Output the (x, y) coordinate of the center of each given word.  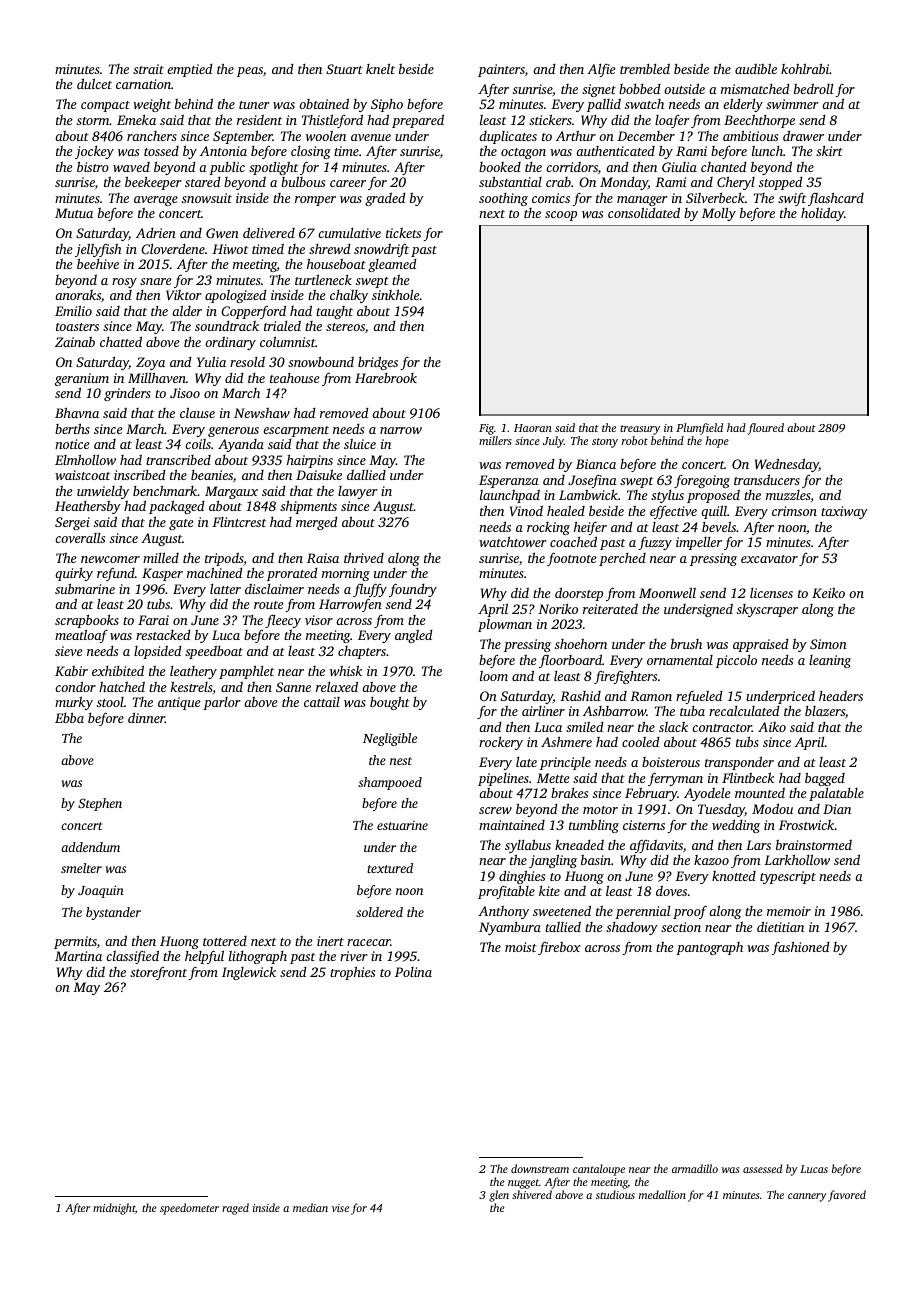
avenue (371, 137)
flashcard (836, 199)
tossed (161, 151)
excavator (769, 559)
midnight (114, 1209)
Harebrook (386, 378)
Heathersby (88, 507)
